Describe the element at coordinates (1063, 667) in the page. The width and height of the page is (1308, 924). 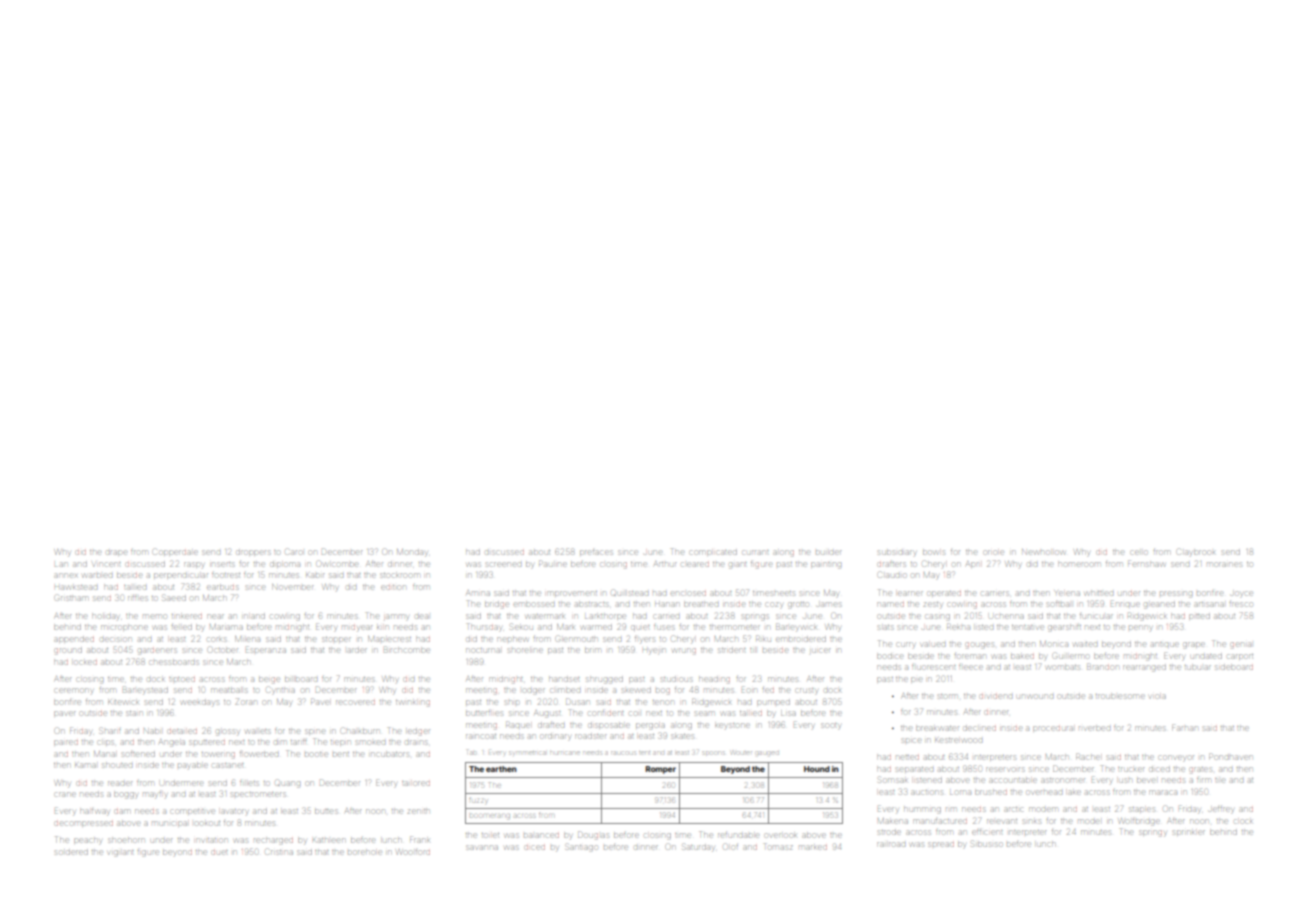
I see `wombats` at that location.
